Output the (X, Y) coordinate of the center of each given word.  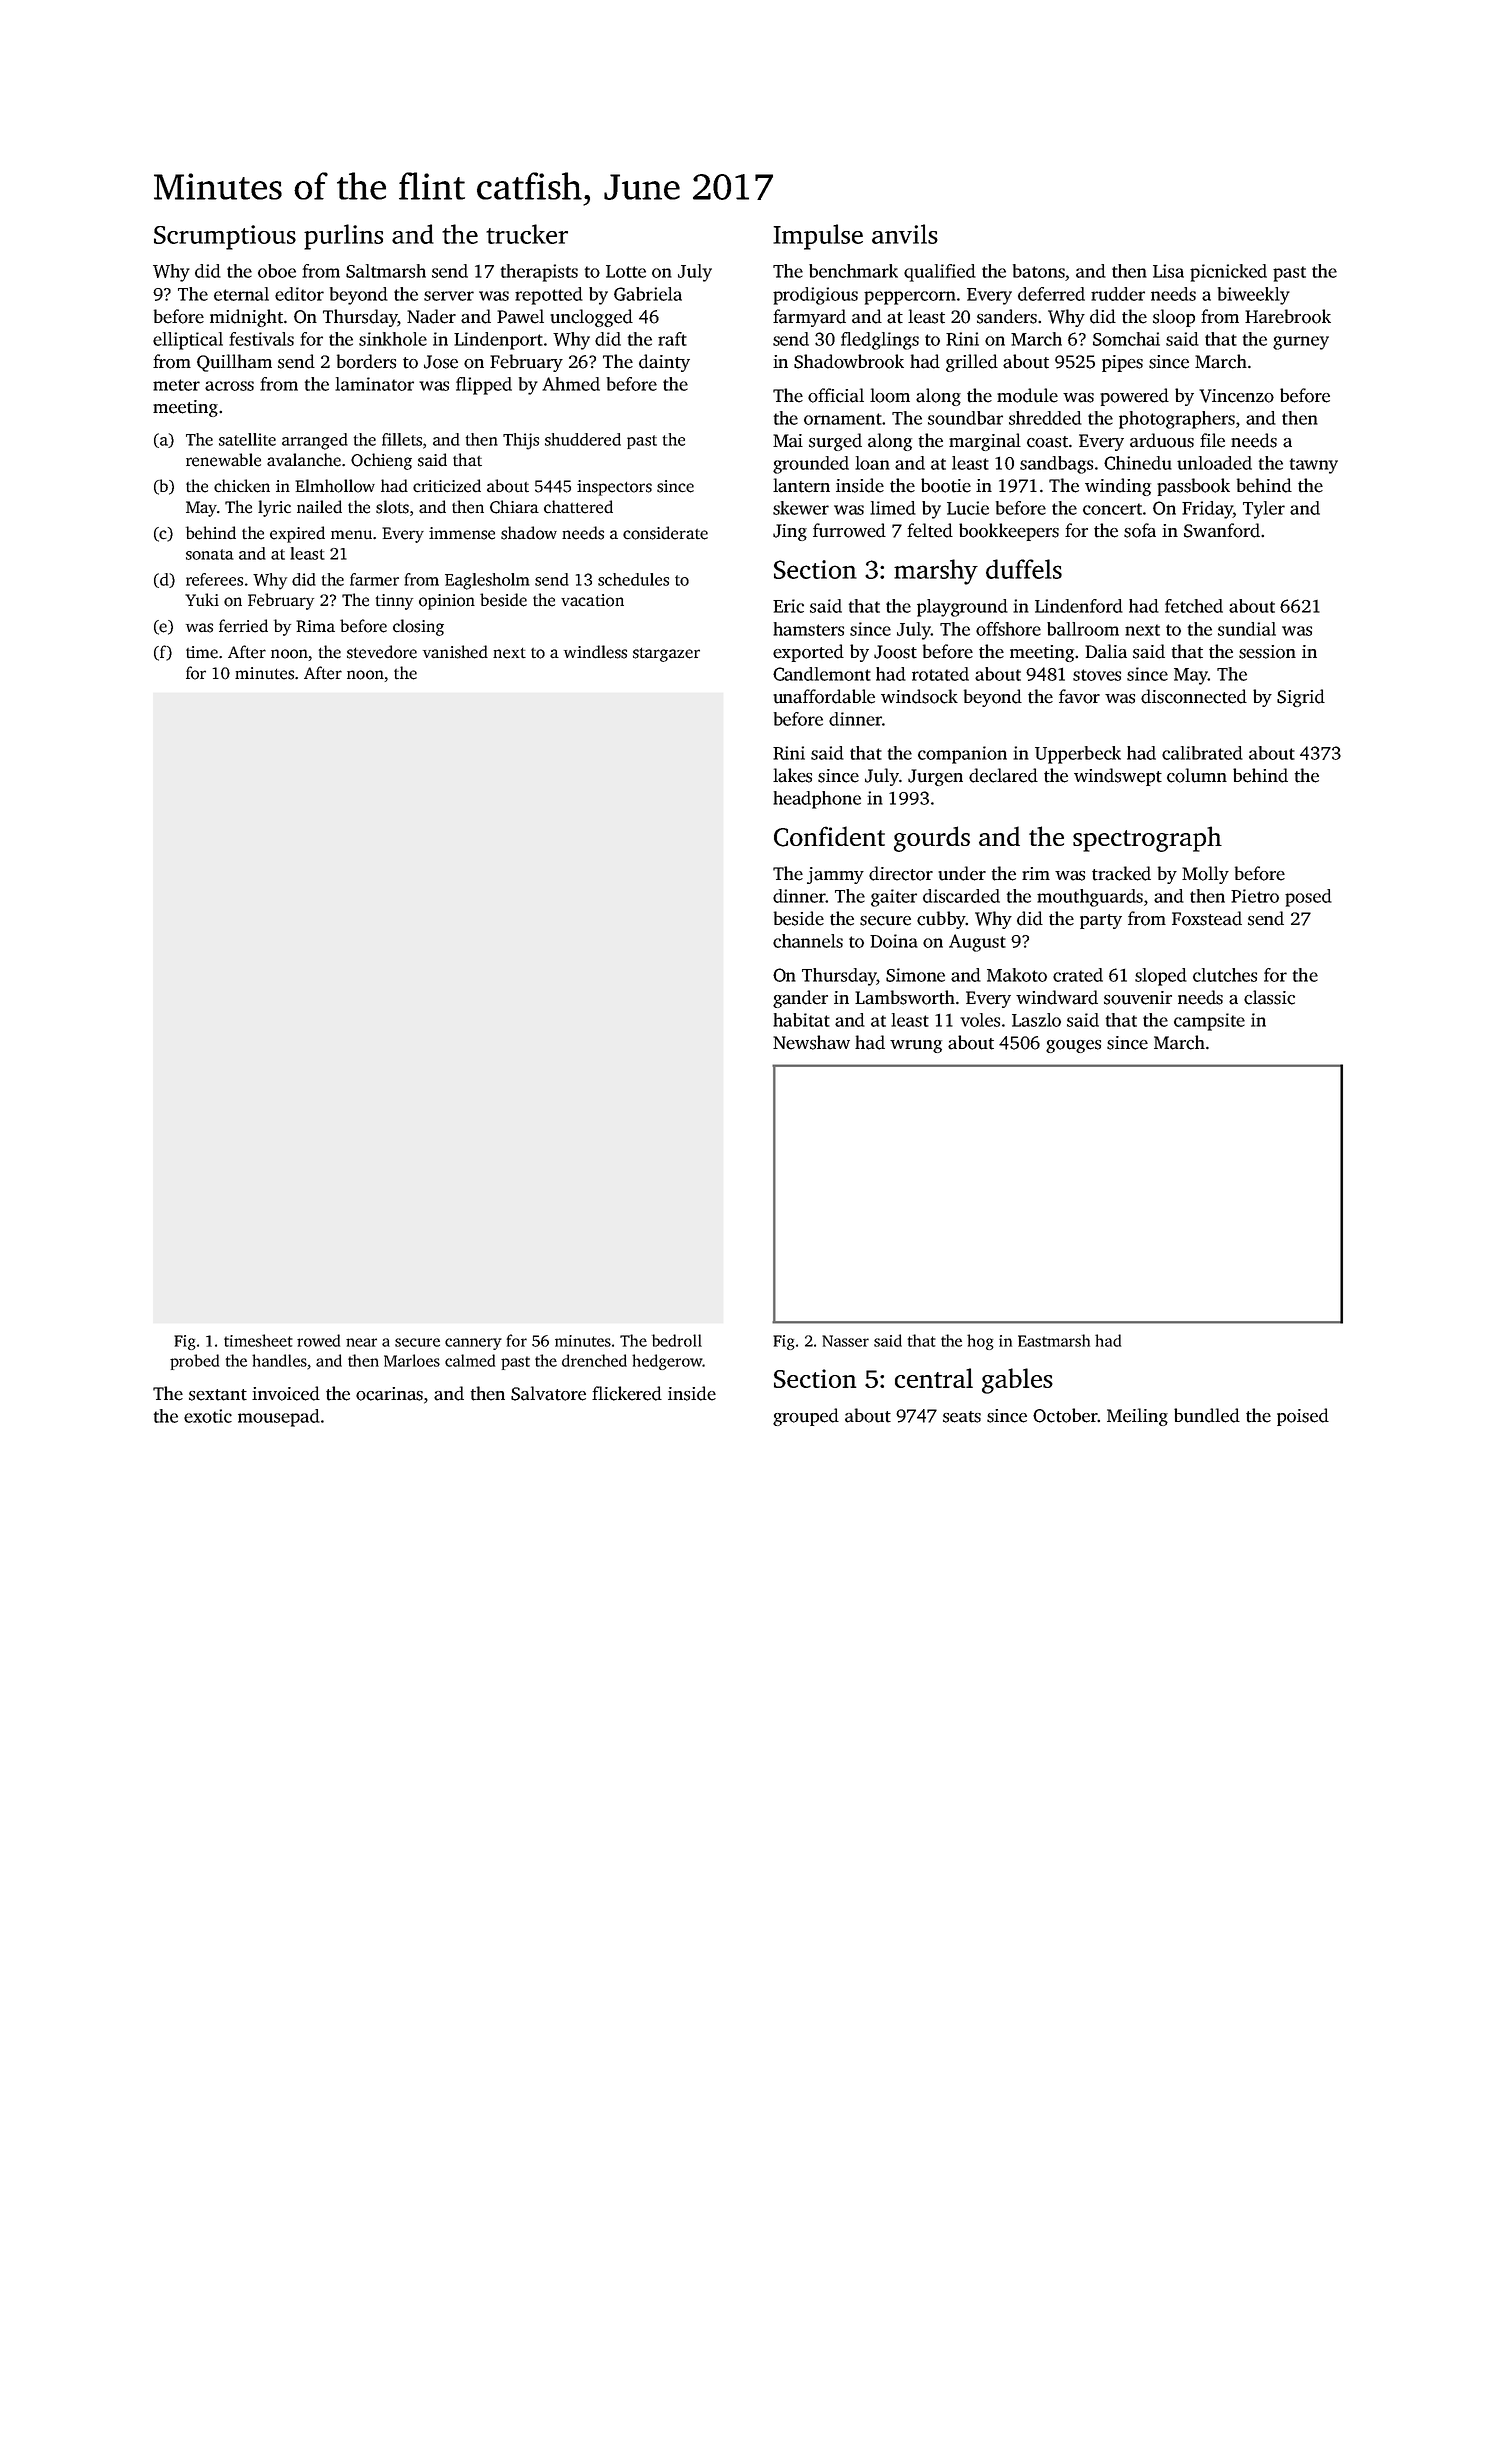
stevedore (382, 652)
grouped (806, 1417)
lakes (792, 775)
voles (980, 1020)
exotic (208, 1416)
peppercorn (910, 298)
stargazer (666, 655)
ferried (243, 626)
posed (1308, 898)
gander (800, 999)
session (1267, 652)
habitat (801, 1020)
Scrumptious (225, 237)
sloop (1174, 318)
